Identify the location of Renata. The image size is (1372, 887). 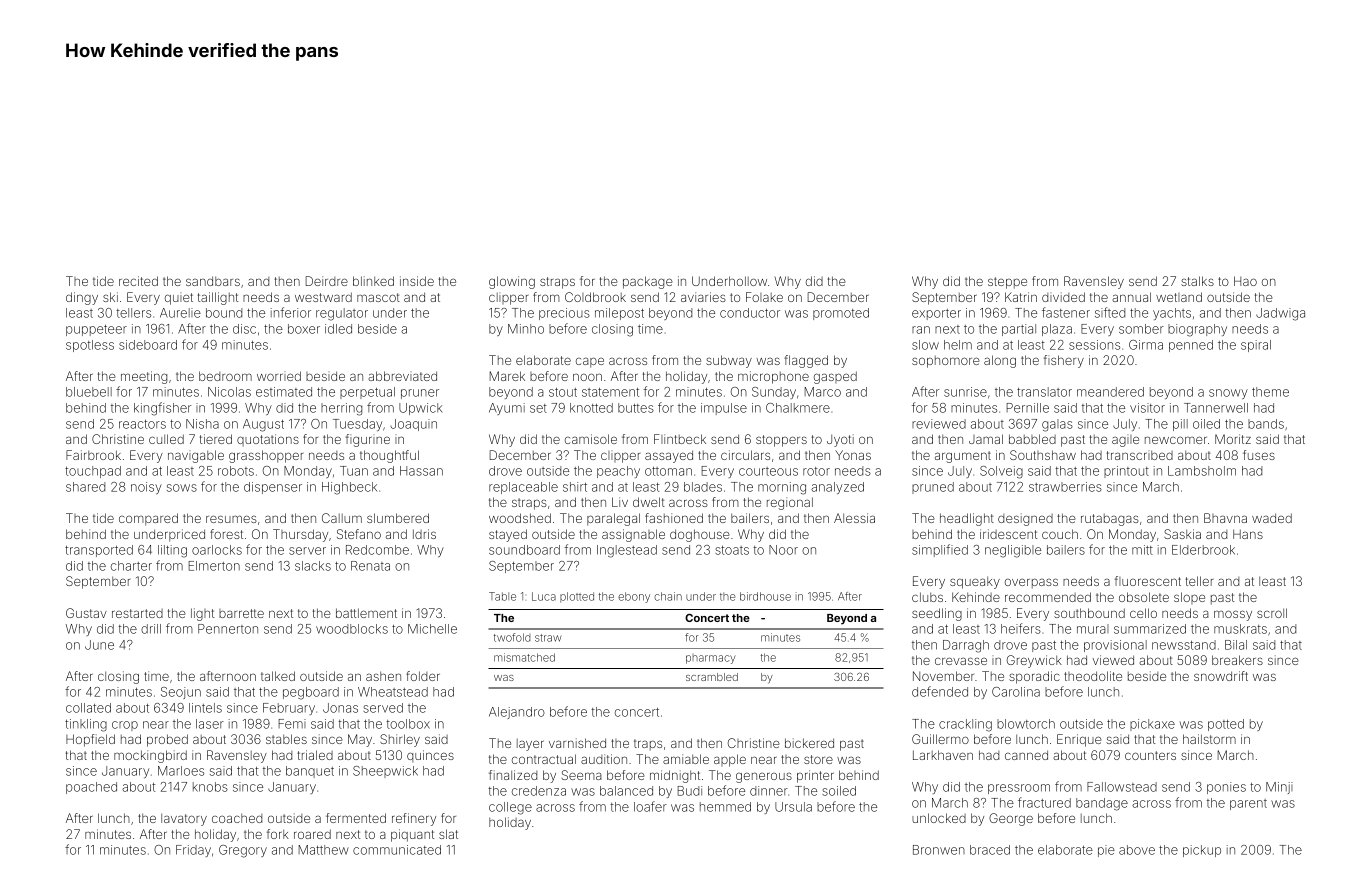
(370, 566).
